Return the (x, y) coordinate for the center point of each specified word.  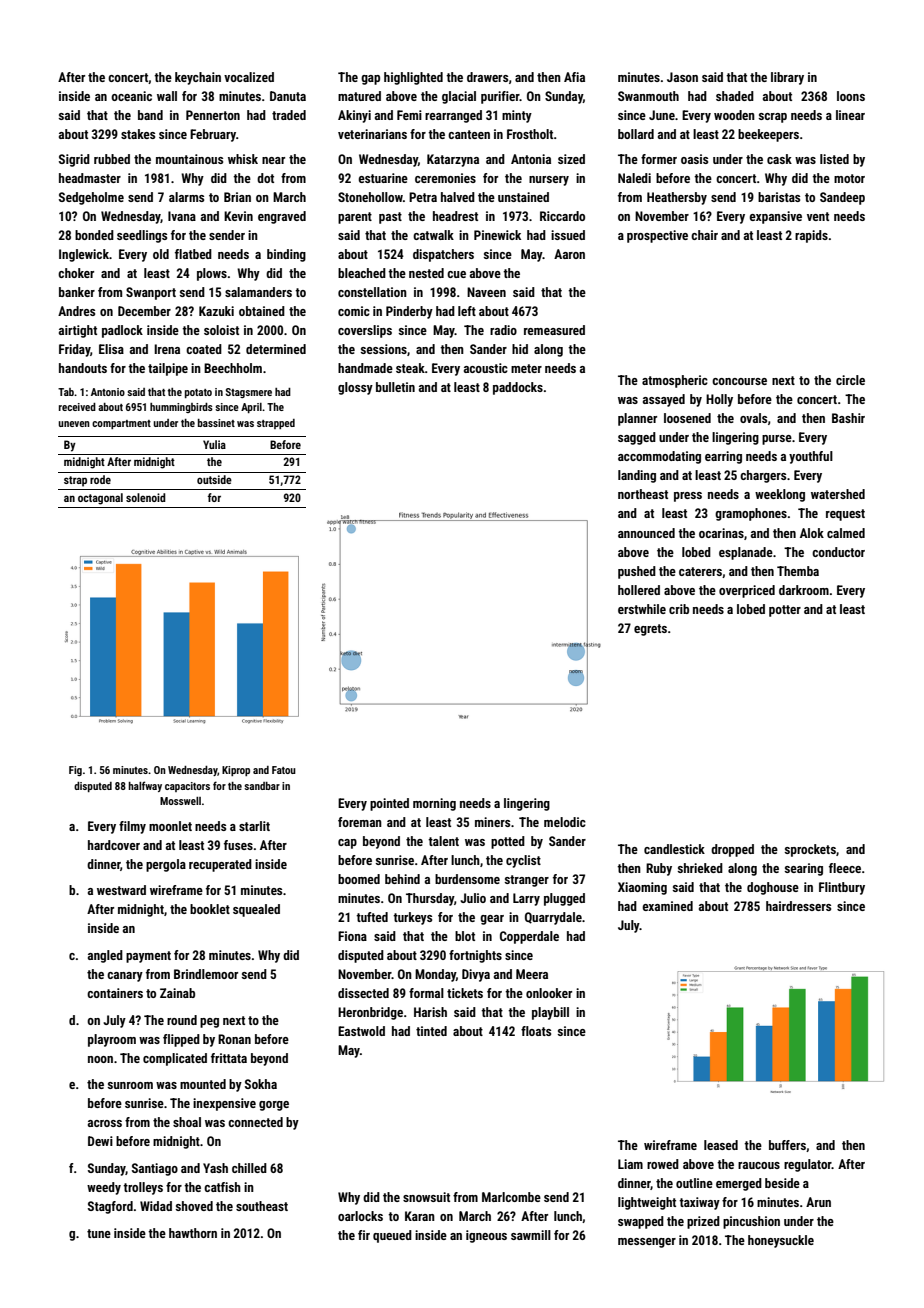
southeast (262, 1206)
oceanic (131, 96)
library (787, 78)
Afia (574, 77)
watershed (838, 494)
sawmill (531, 1235)
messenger (647, 1243)
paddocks (518, 388)
